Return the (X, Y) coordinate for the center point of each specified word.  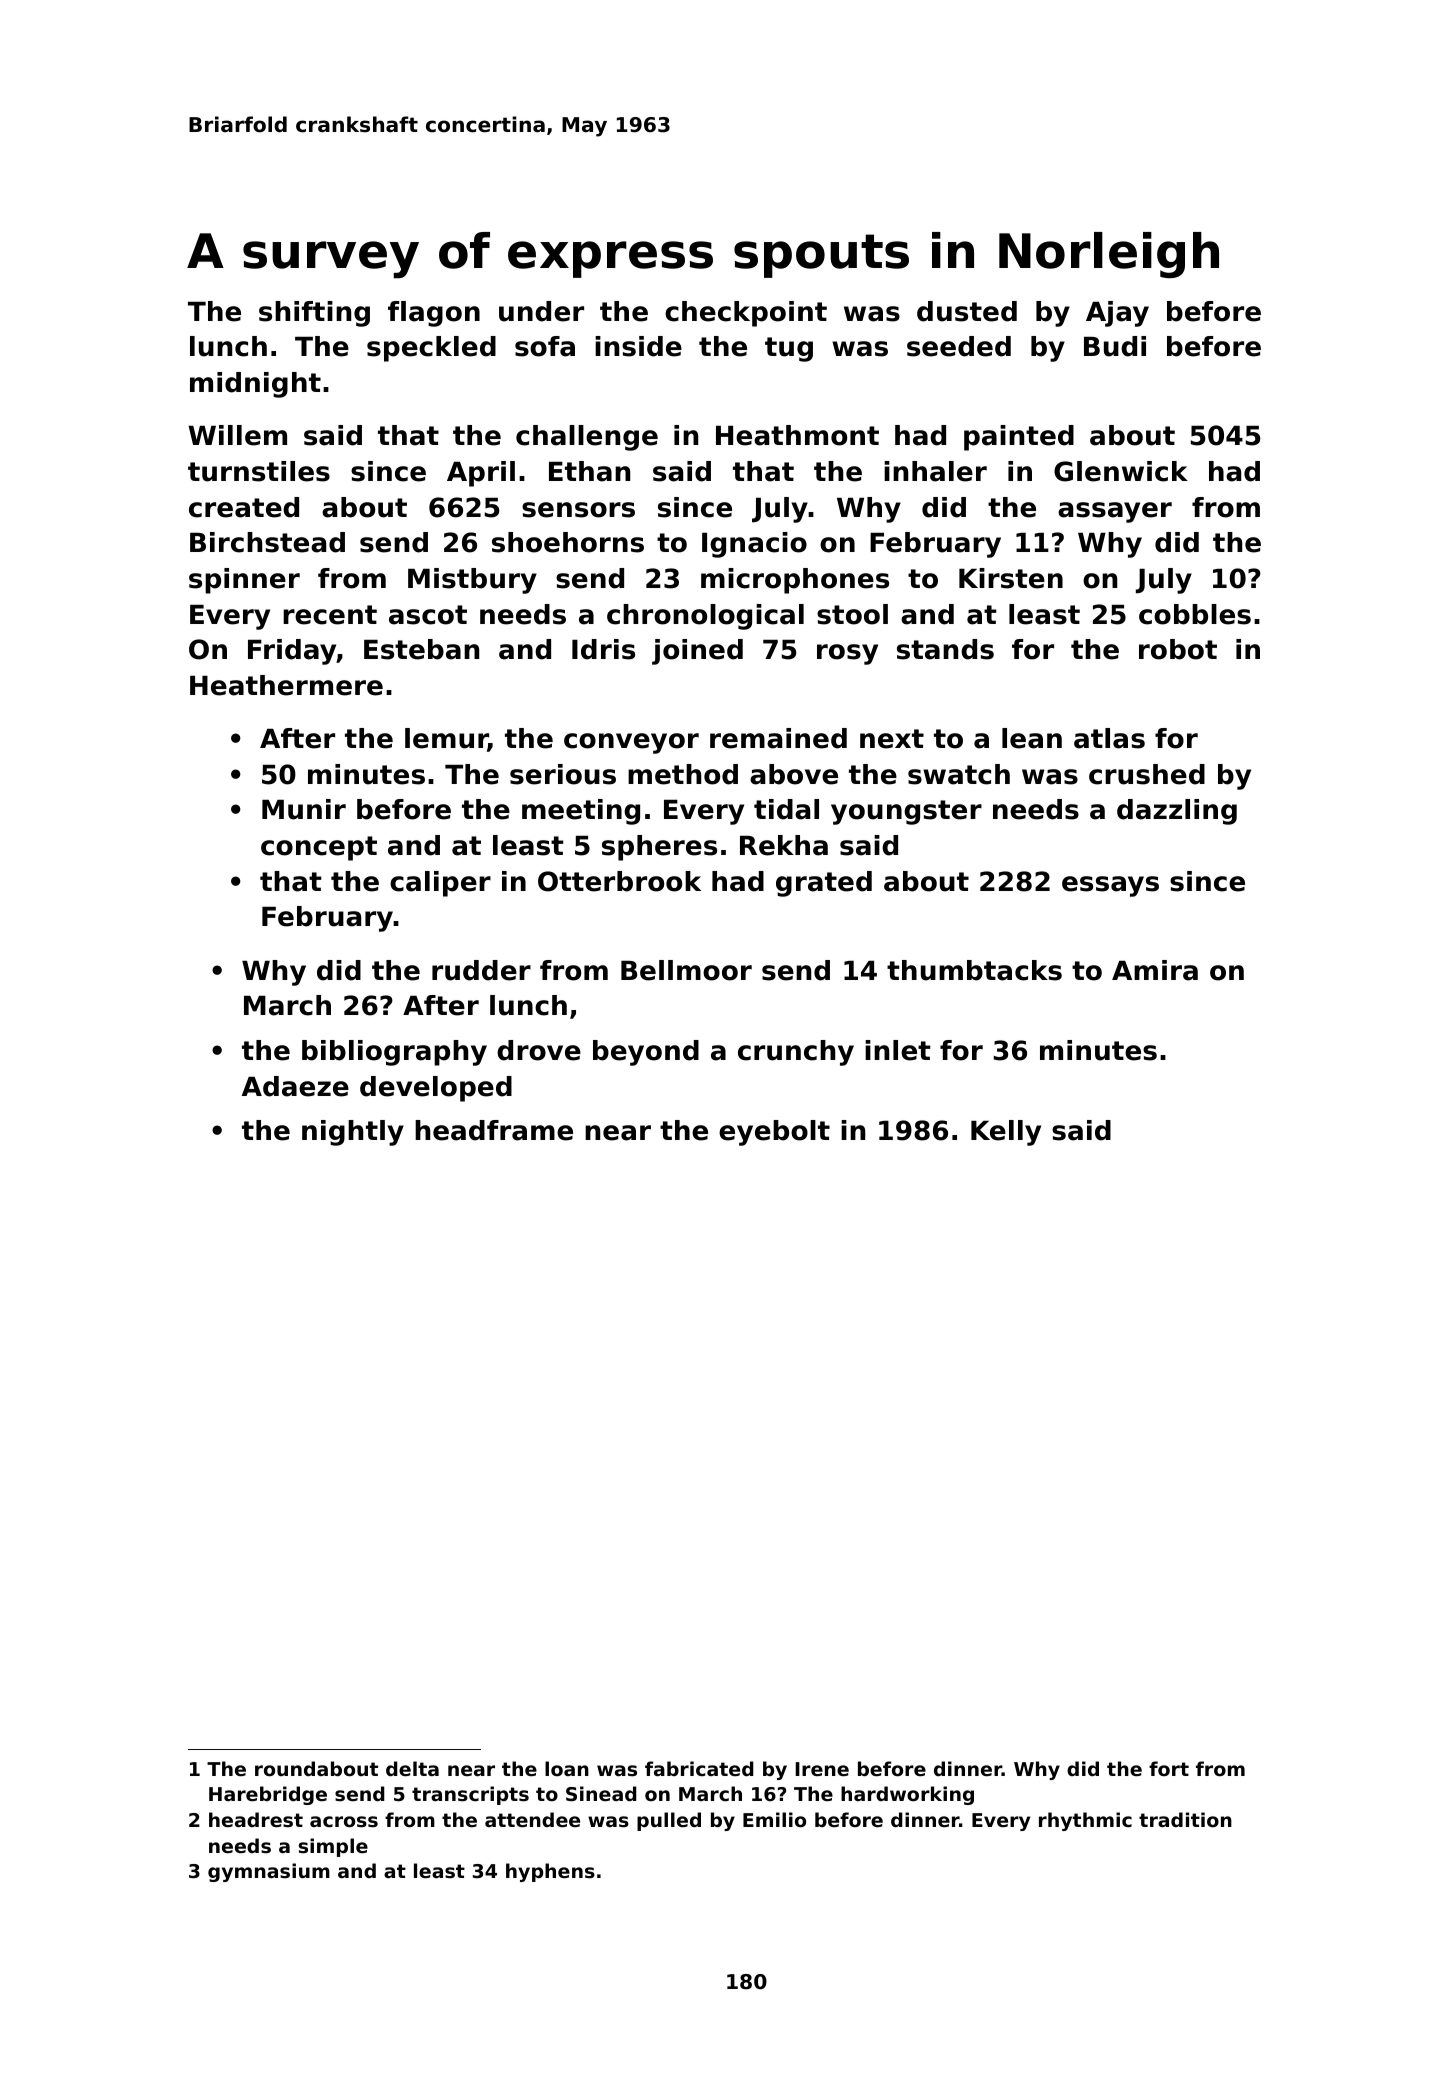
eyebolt (774, 1133)
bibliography (394, 1053)
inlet (898, 1050)
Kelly (1006, 1133)
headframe (494, 1130)
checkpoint (746, 314)
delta (412, 1768)
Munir (304, 809)
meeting (581, 812)
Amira (1155, 970)
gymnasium (269, 1872)
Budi (1115, 346)
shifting (314, 314)
